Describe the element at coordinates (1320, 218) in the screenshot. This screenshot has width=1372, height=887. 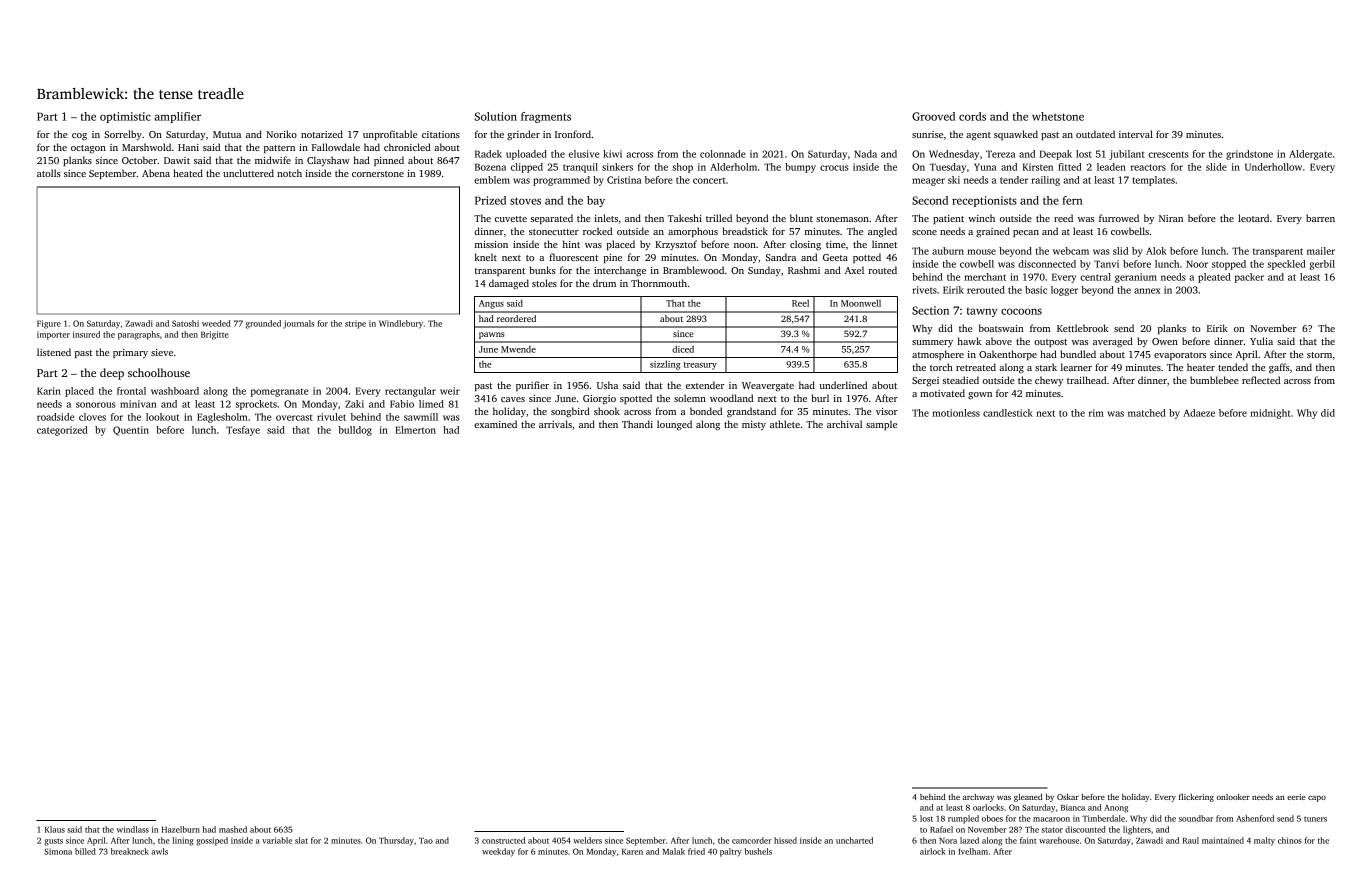
I see `barren` at that location.
